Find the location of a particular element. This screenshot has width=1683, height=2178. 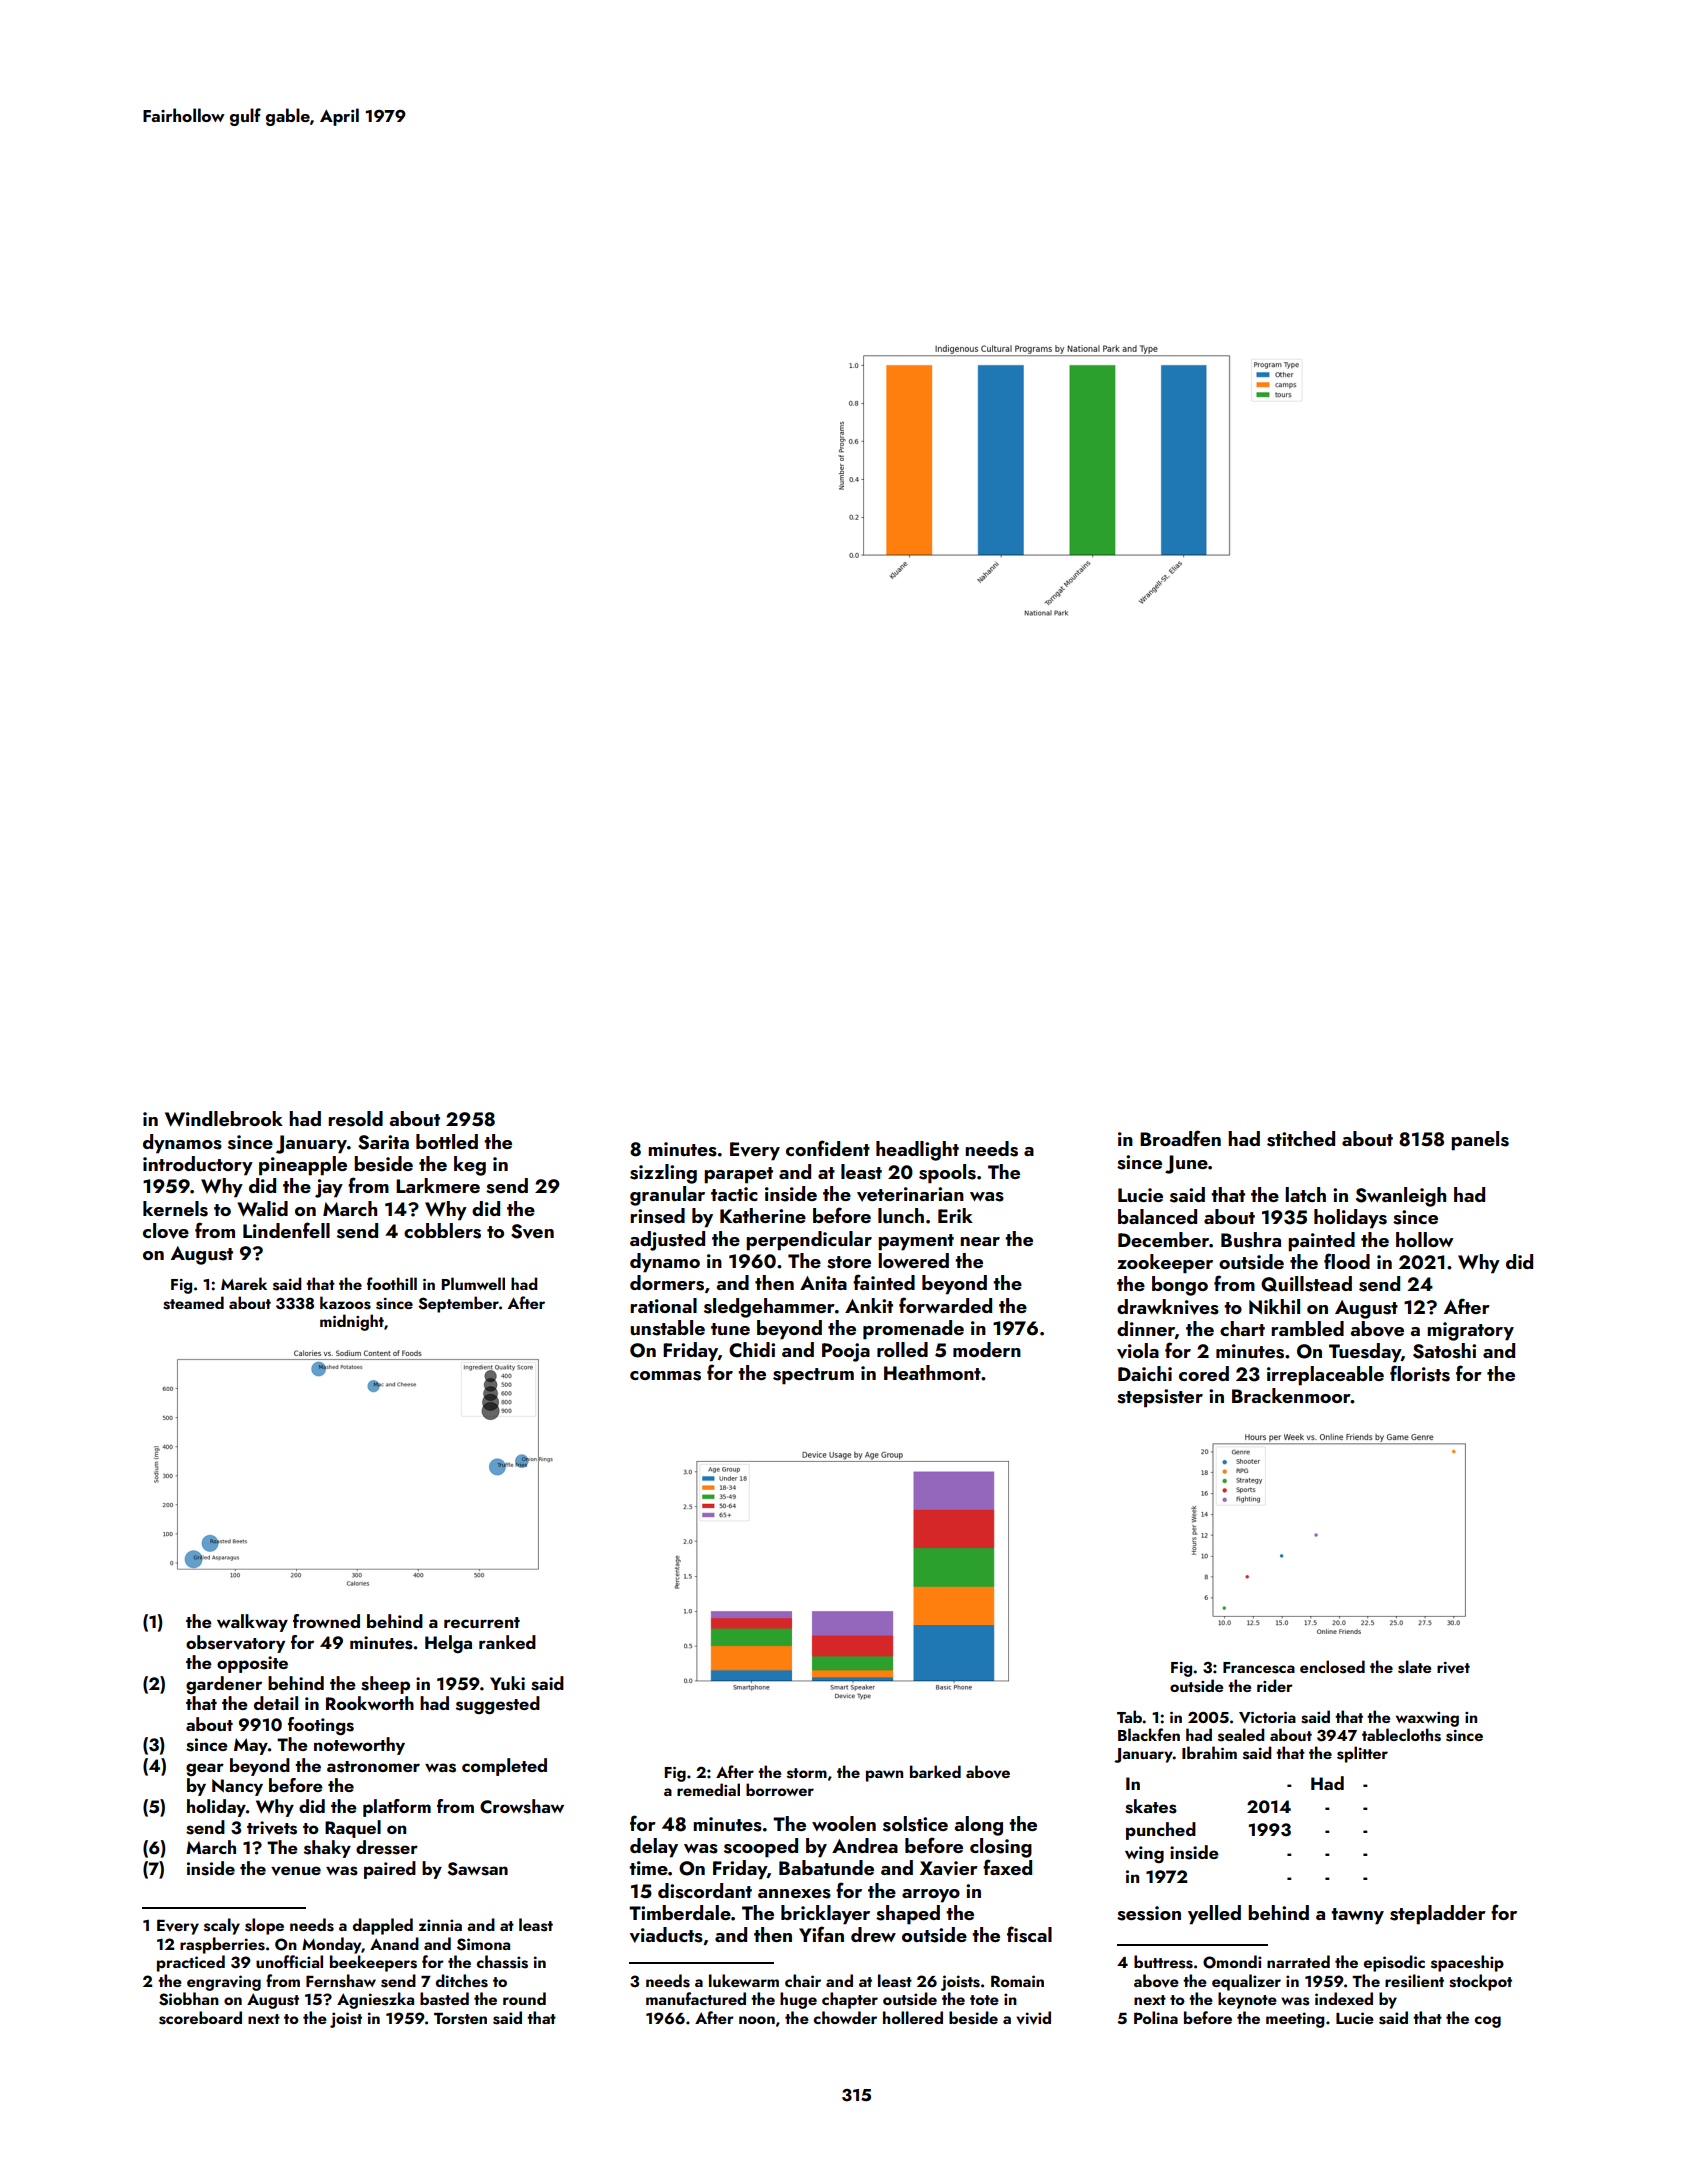

noon is located at coordinates (757, 2020).
